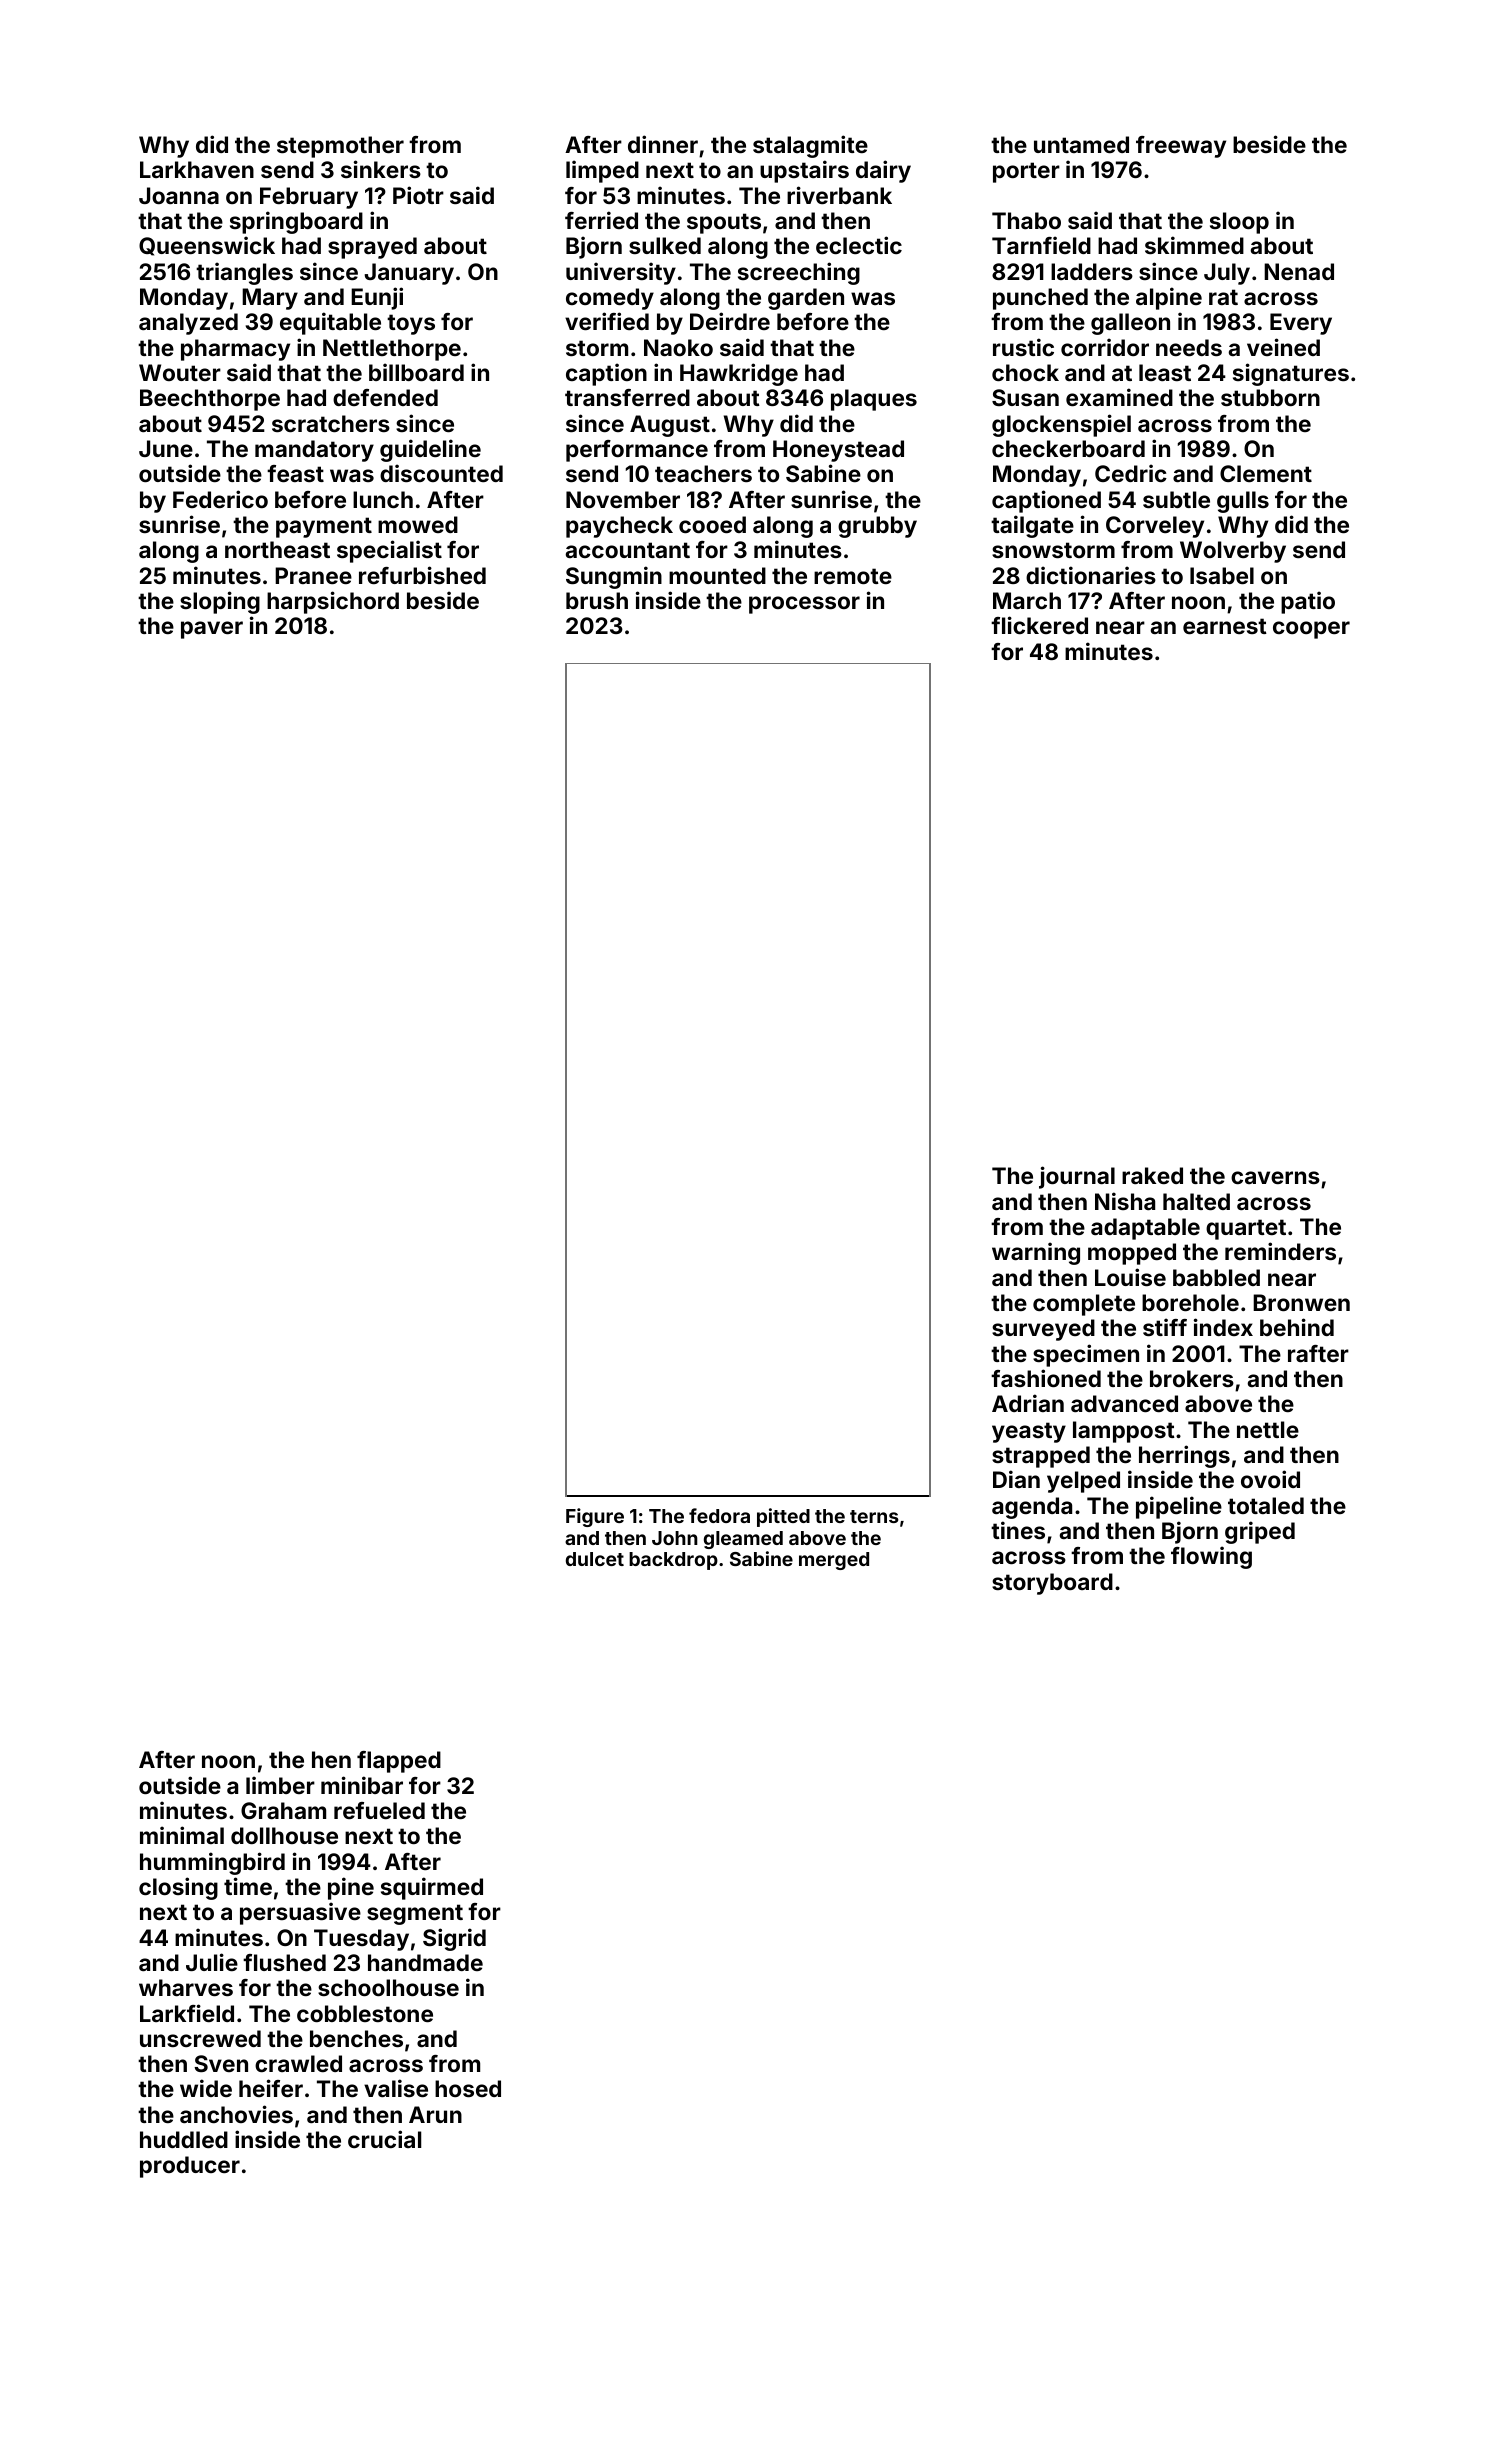 The height and width of the page is (2464, 1496). I want to click on caverns, so click(1275, 1177).
